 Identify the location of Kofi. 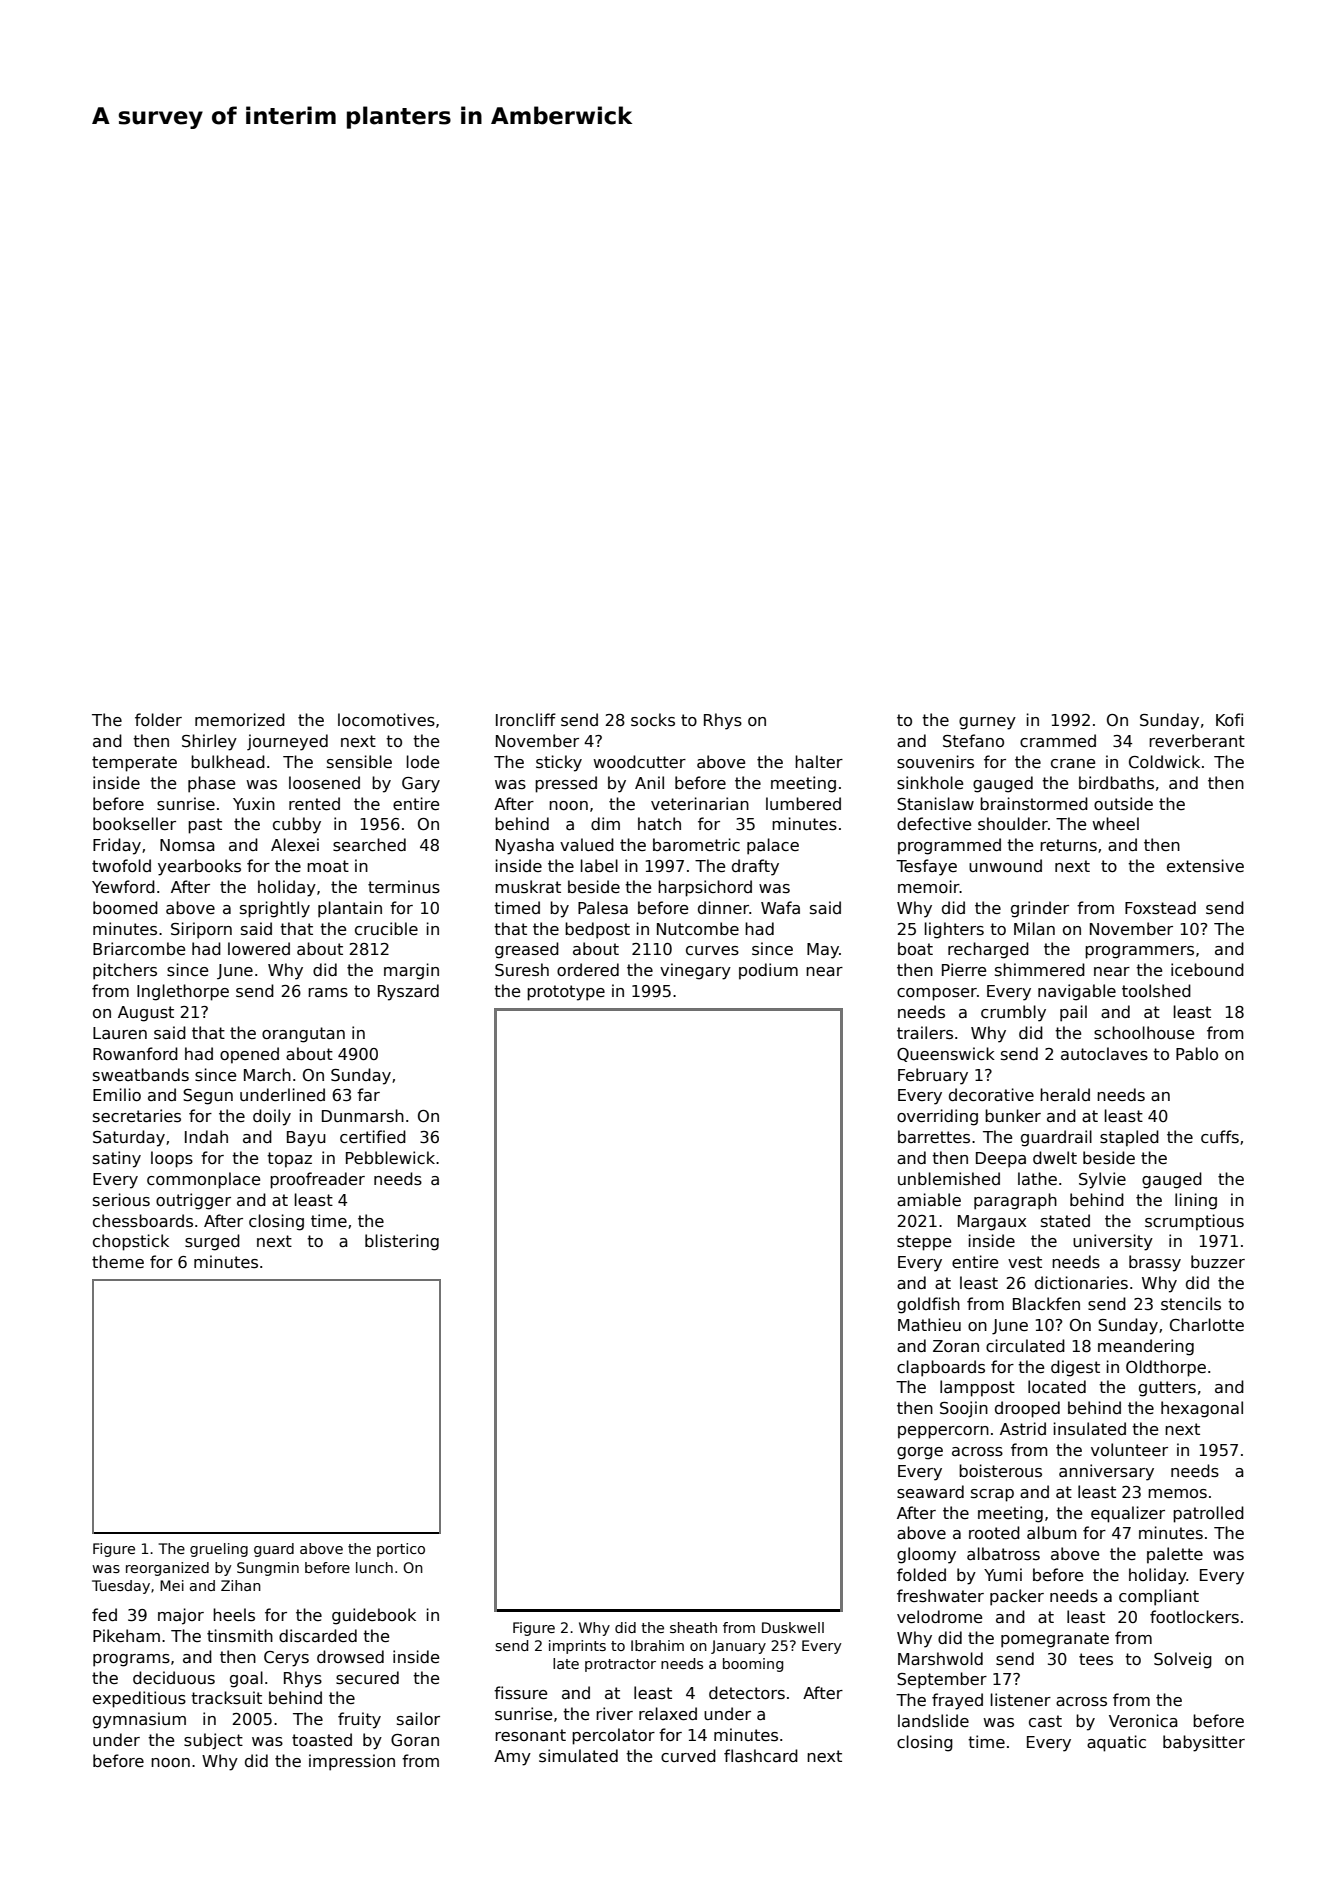
(1229, 719).
